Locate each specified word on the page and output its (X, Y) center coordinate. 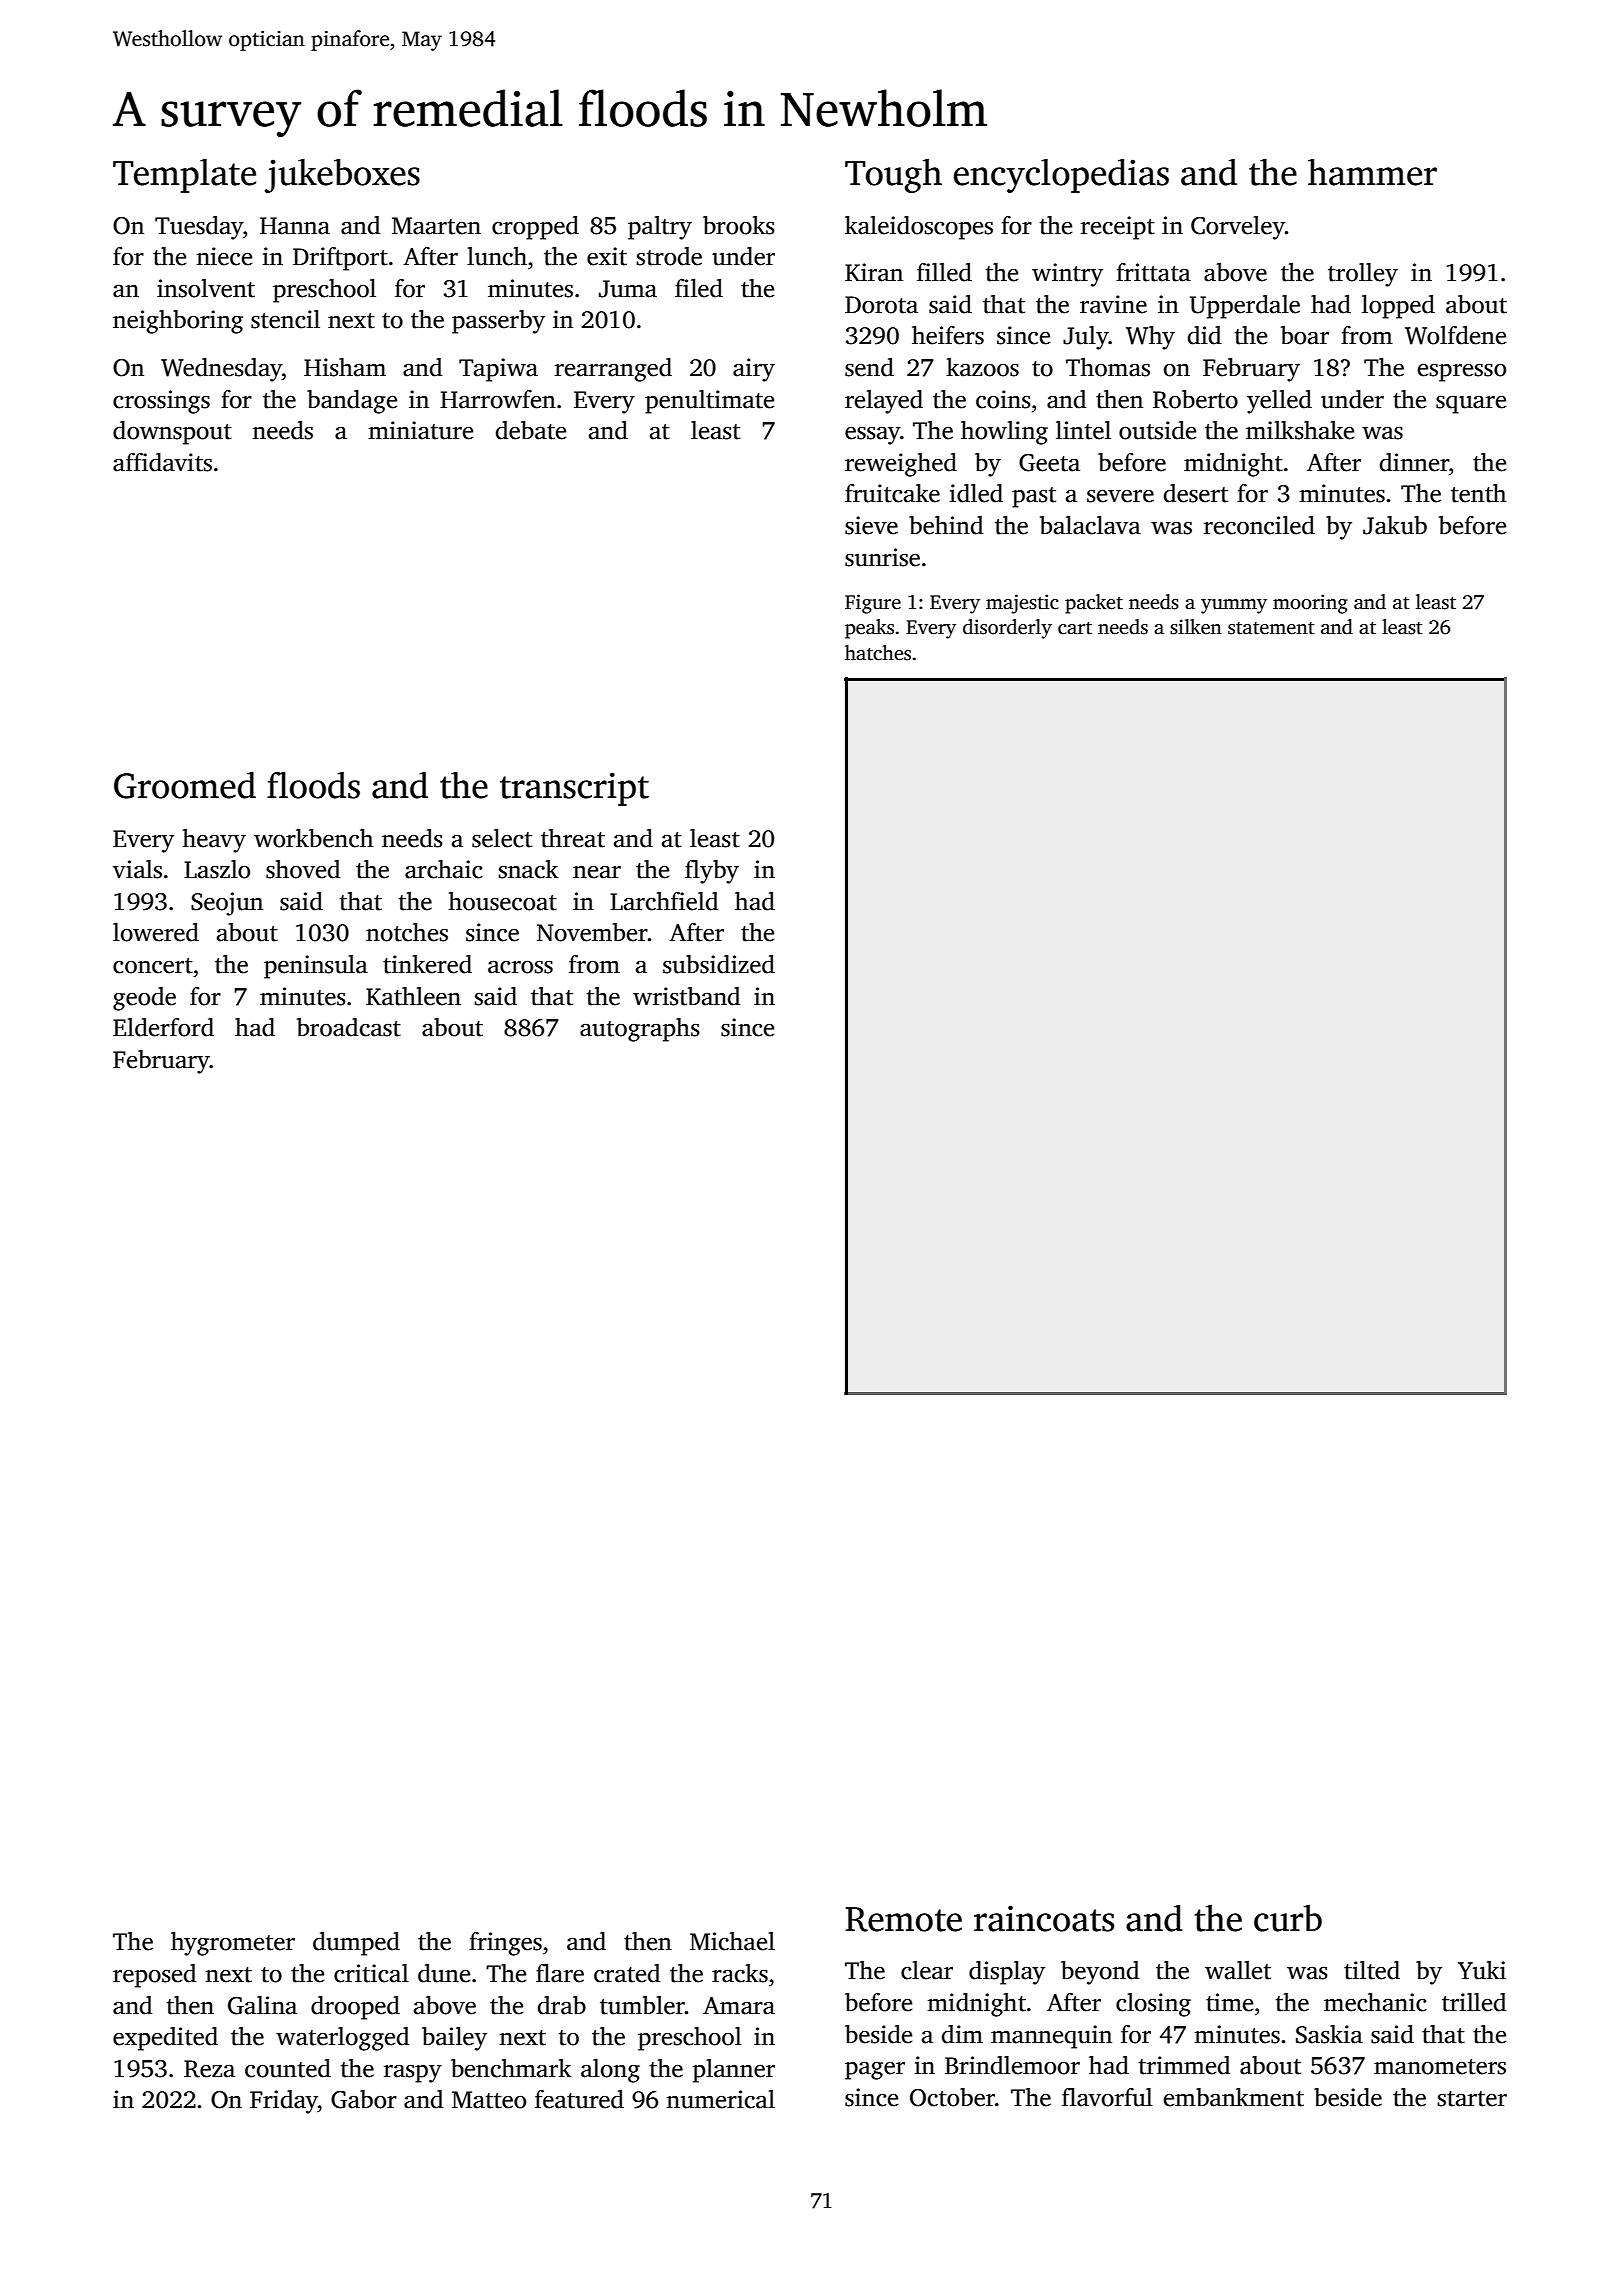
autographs (640, 1030)
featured (579, 2099)
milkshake (1300, 430)
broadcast (349, 1027)
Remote (903, 1919)
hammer (1372, 172)
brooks (739, 225)
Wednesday (221, 370)
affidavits (162, 462)
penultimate (709, 402)
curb (1288, 1918)
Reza (209, 2069)
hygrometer (233, 1944)
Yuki (1482, 1970)
